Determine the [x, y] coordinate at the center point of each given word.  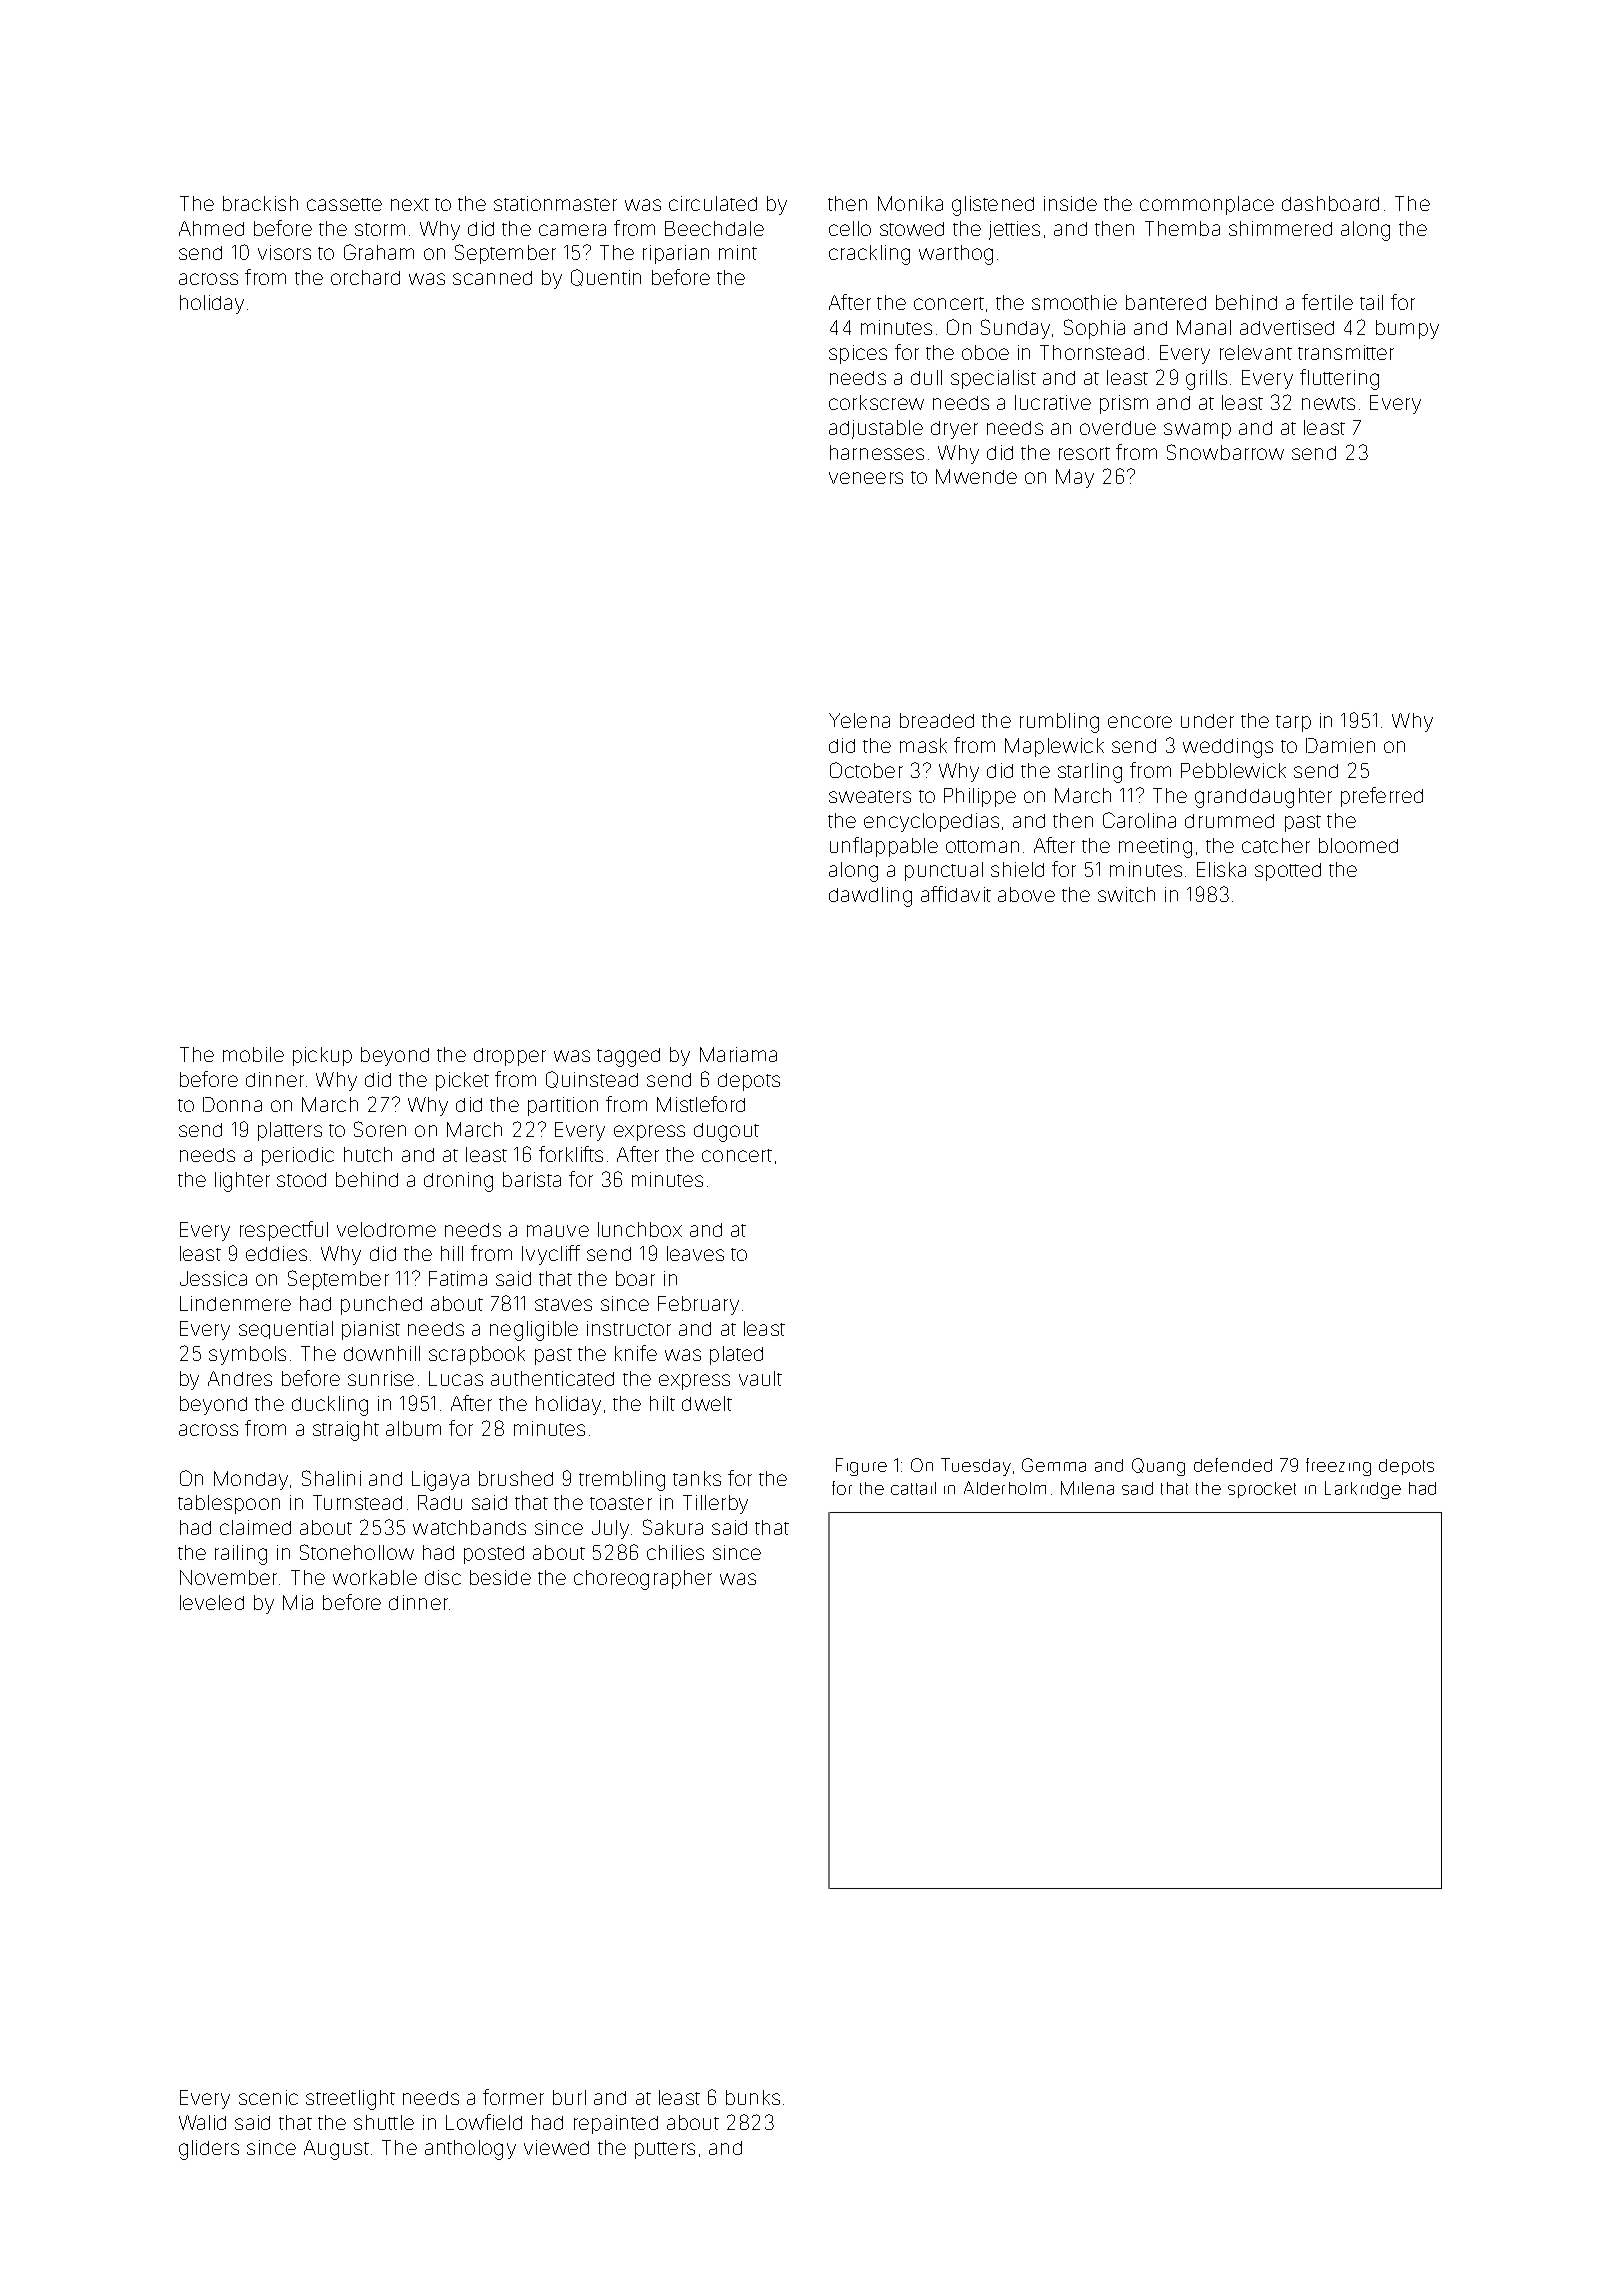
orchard [365, 277]
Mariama [738, 1054]
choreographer [643, 1580]
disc [443, 1577]
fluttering [1339, 379]
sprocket [1262, 1490]
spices [858, 354]
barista [532, 1179]
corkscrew [876, 402]
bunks [753, 2097]
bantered [1166, 302]
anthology [470, 2150]
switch [1126, 894]
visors [284, 252]
